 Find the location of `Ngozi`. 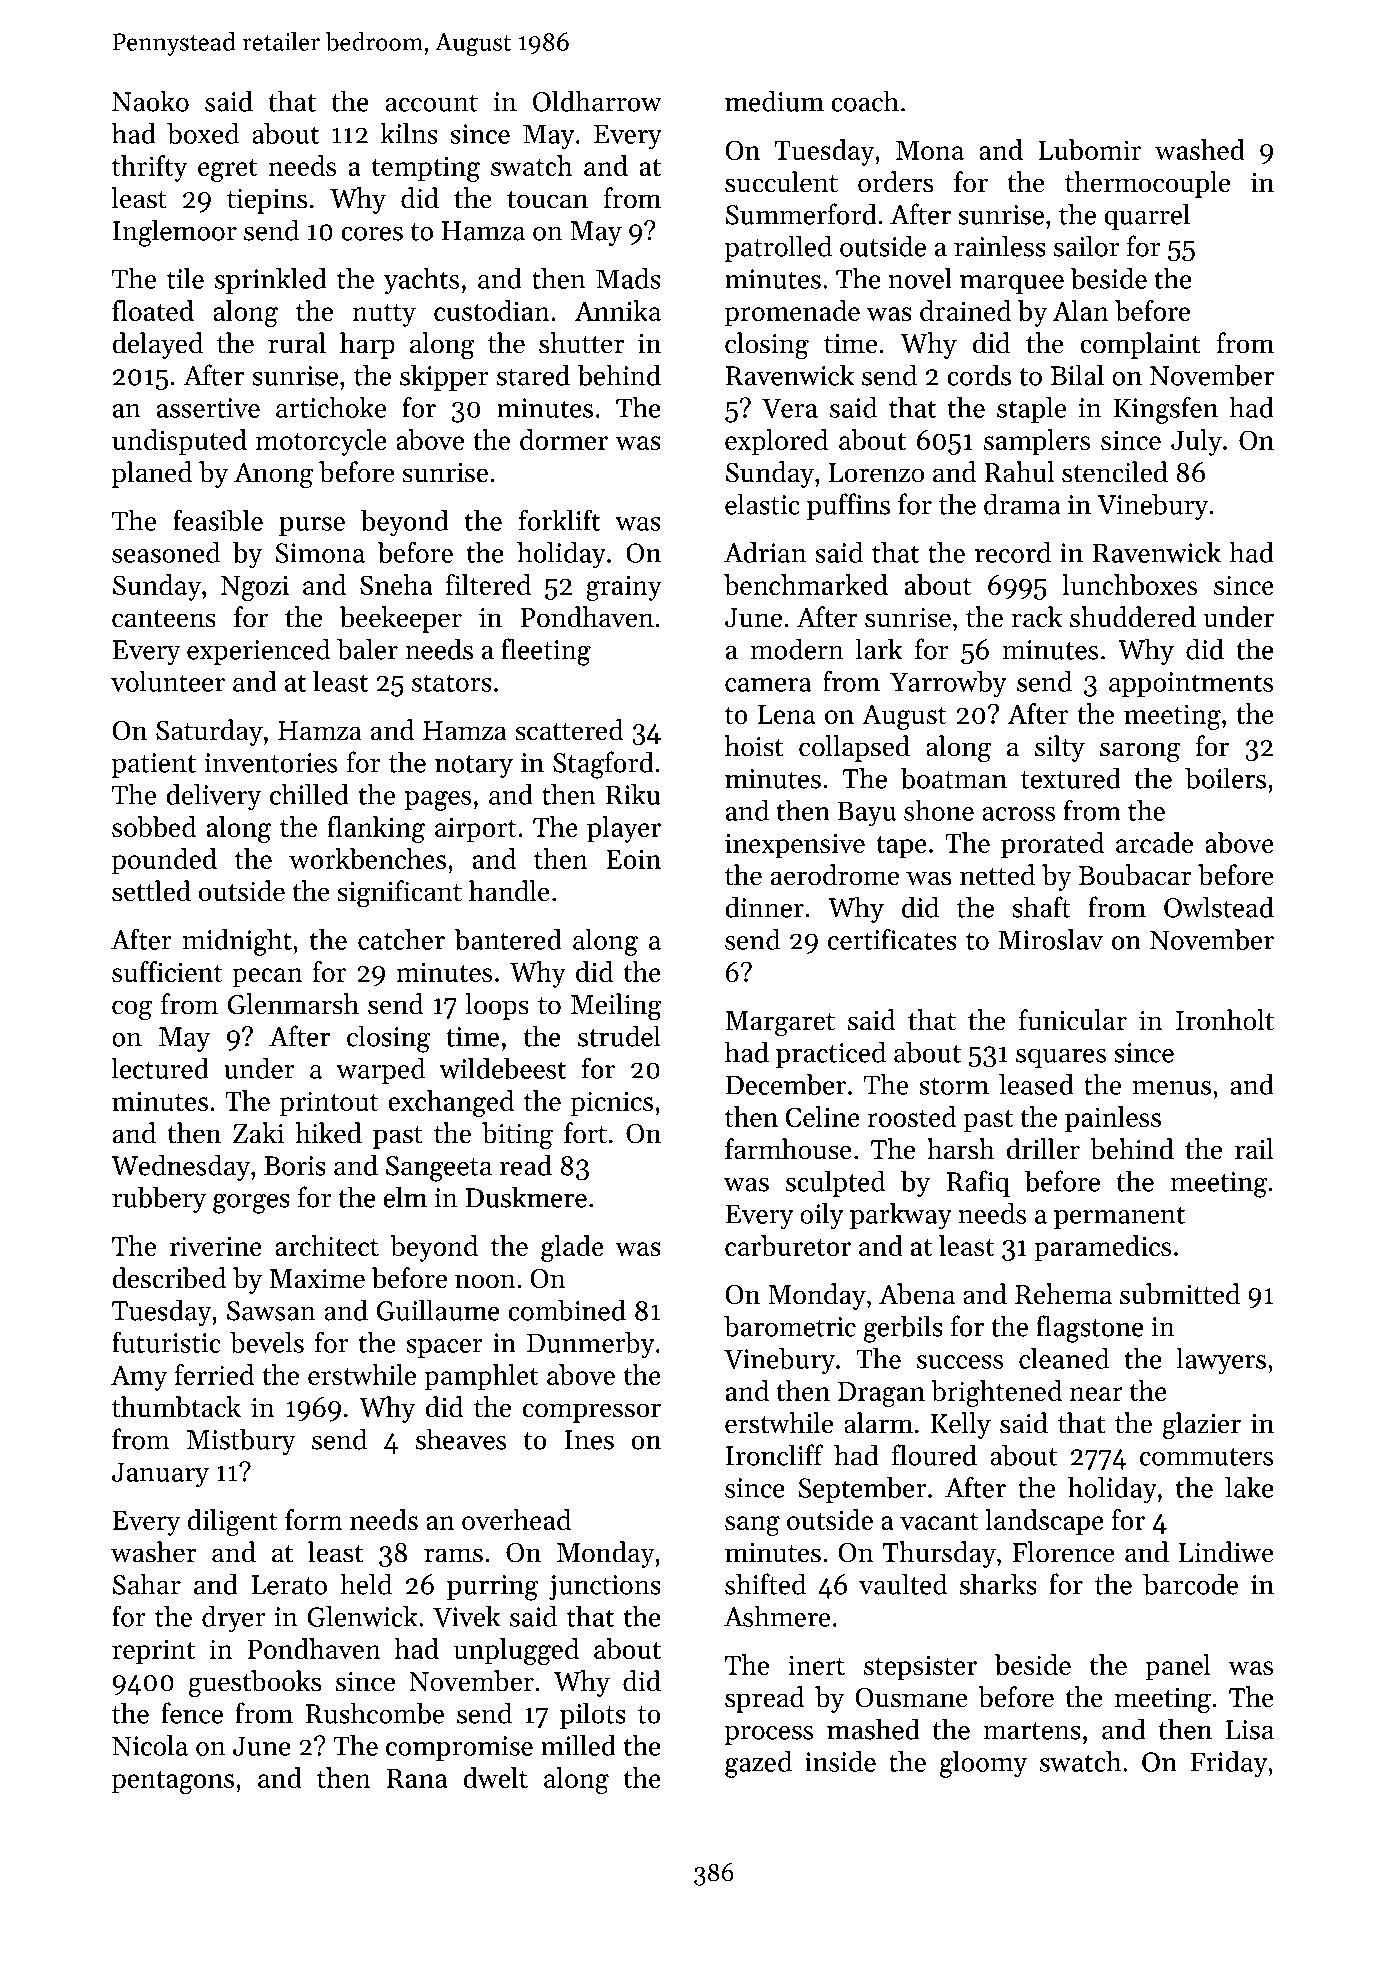

Ngozi is located at coordinates (255, 588).
